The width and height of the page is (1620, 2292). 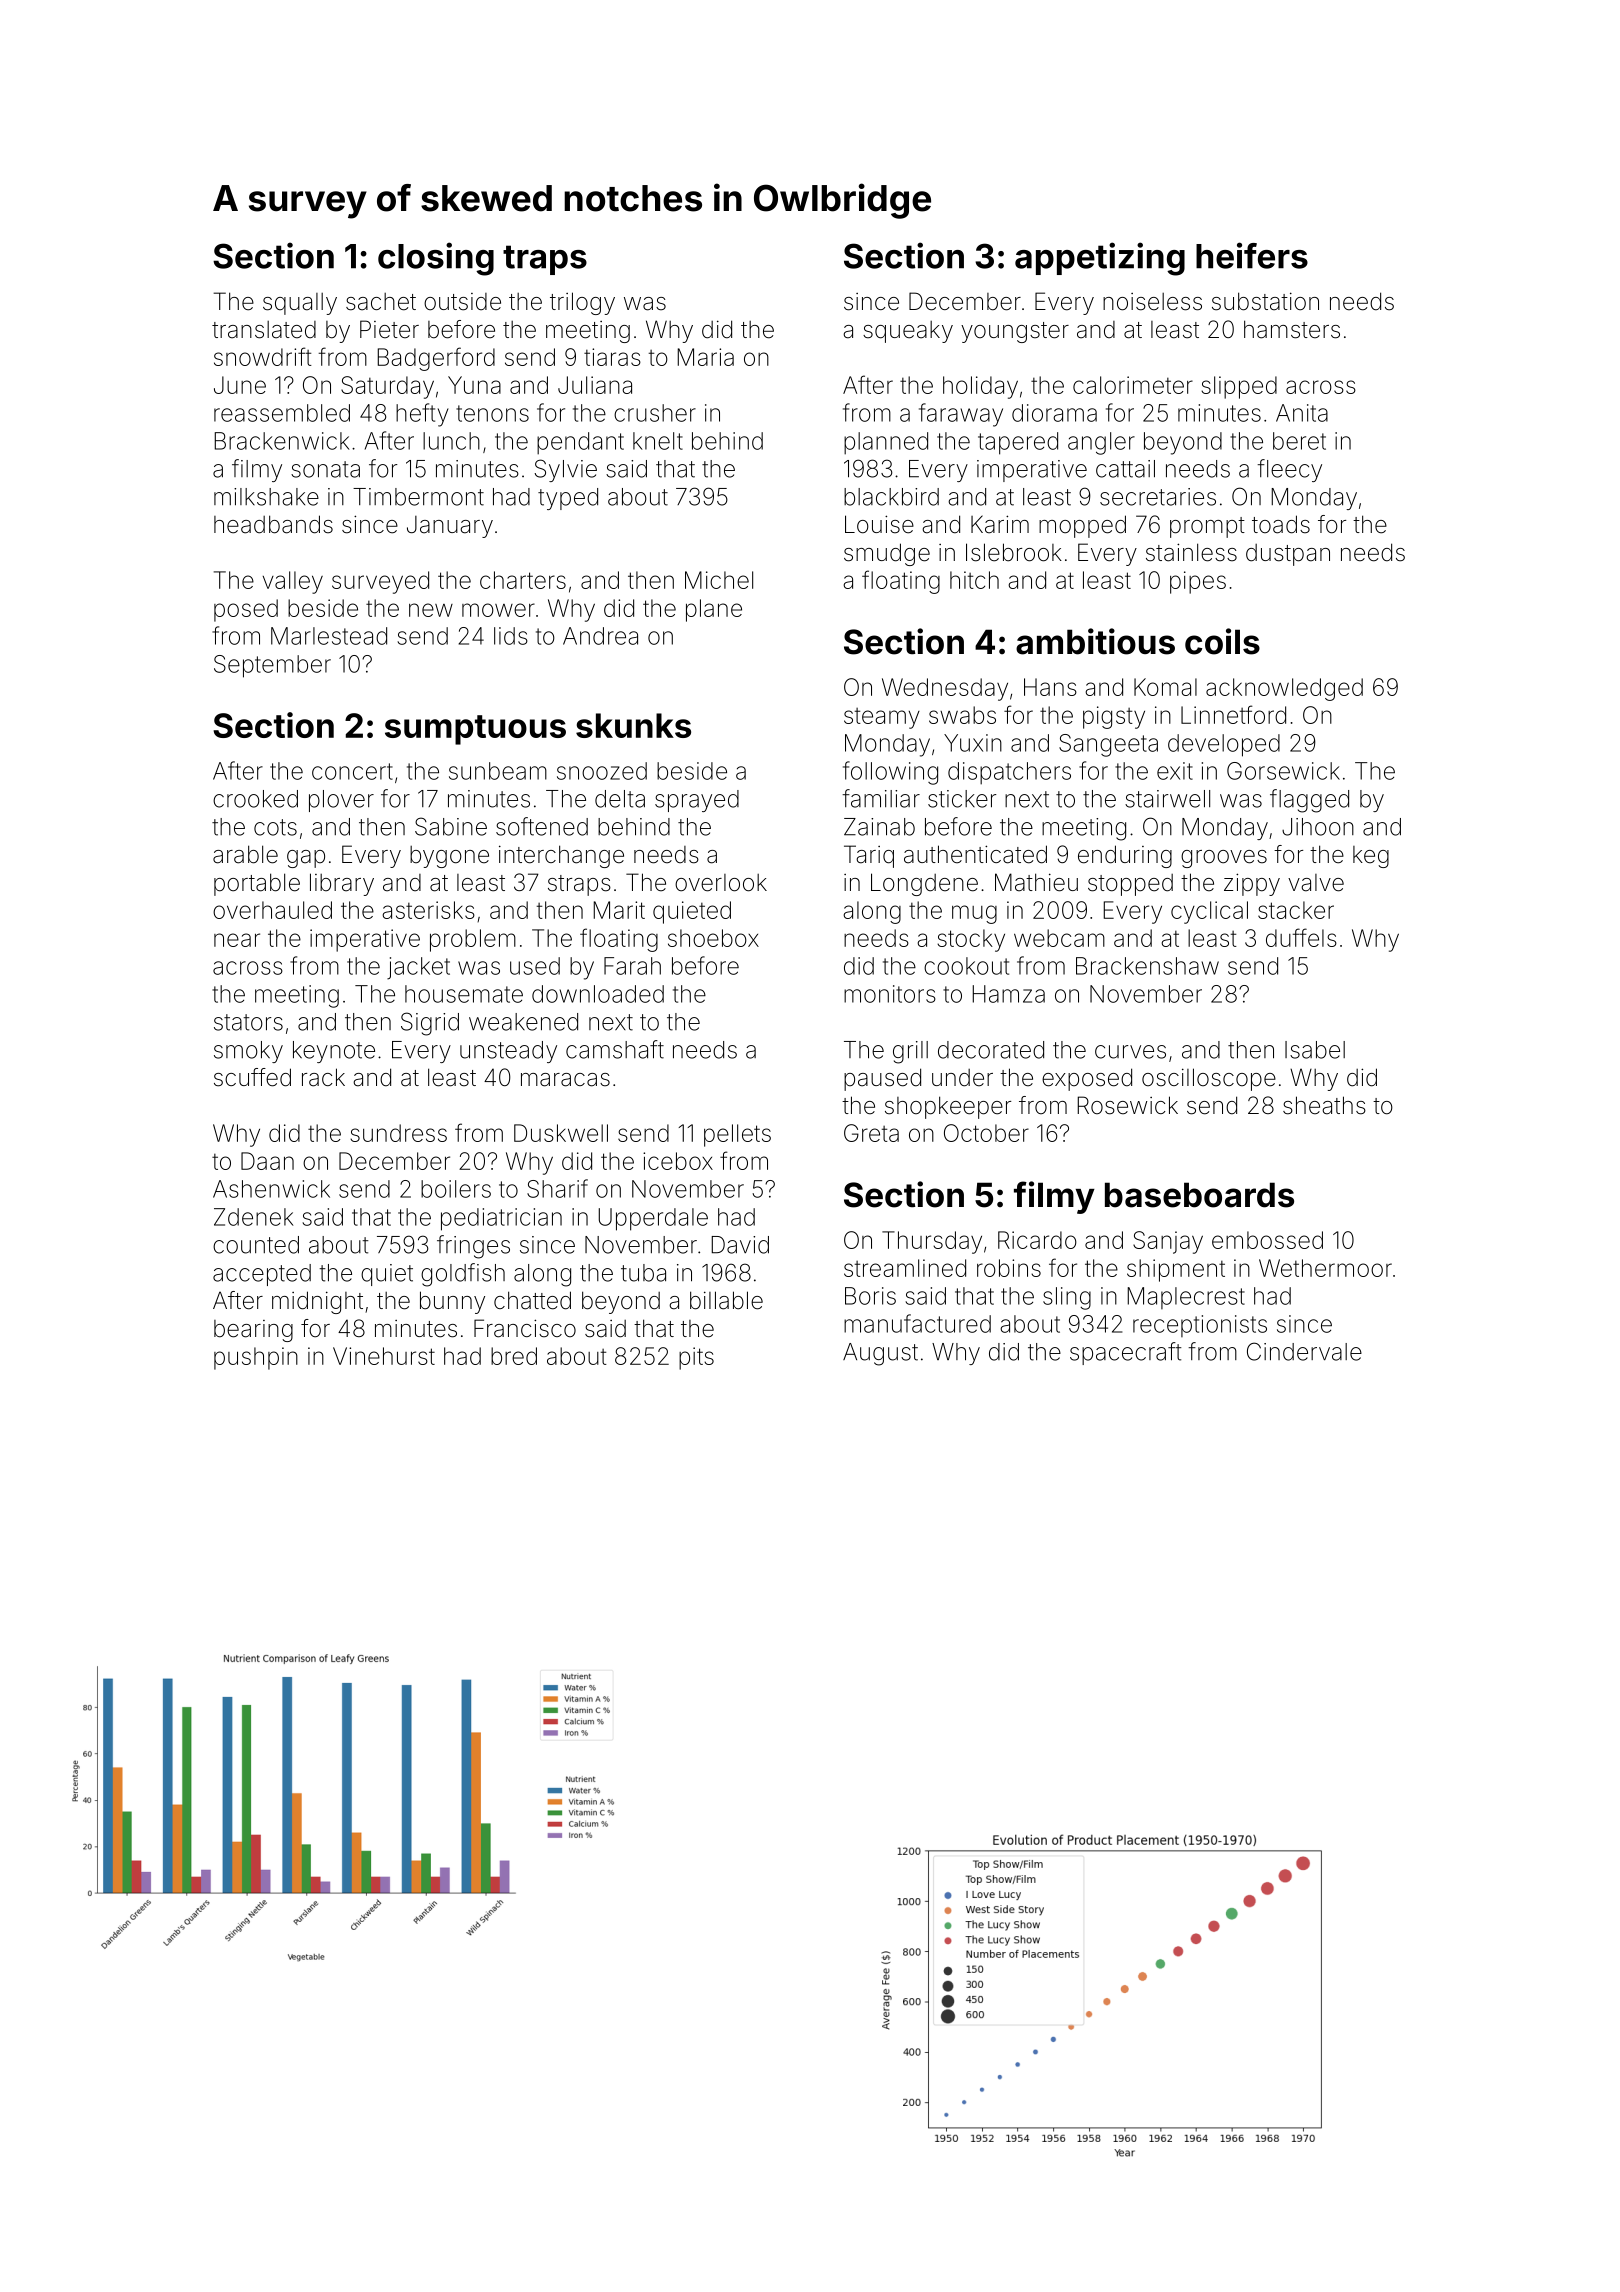 What do you see at coordinates (1015, 332) in the page?
I see `youngster` at bounding box center [1015, 332].
